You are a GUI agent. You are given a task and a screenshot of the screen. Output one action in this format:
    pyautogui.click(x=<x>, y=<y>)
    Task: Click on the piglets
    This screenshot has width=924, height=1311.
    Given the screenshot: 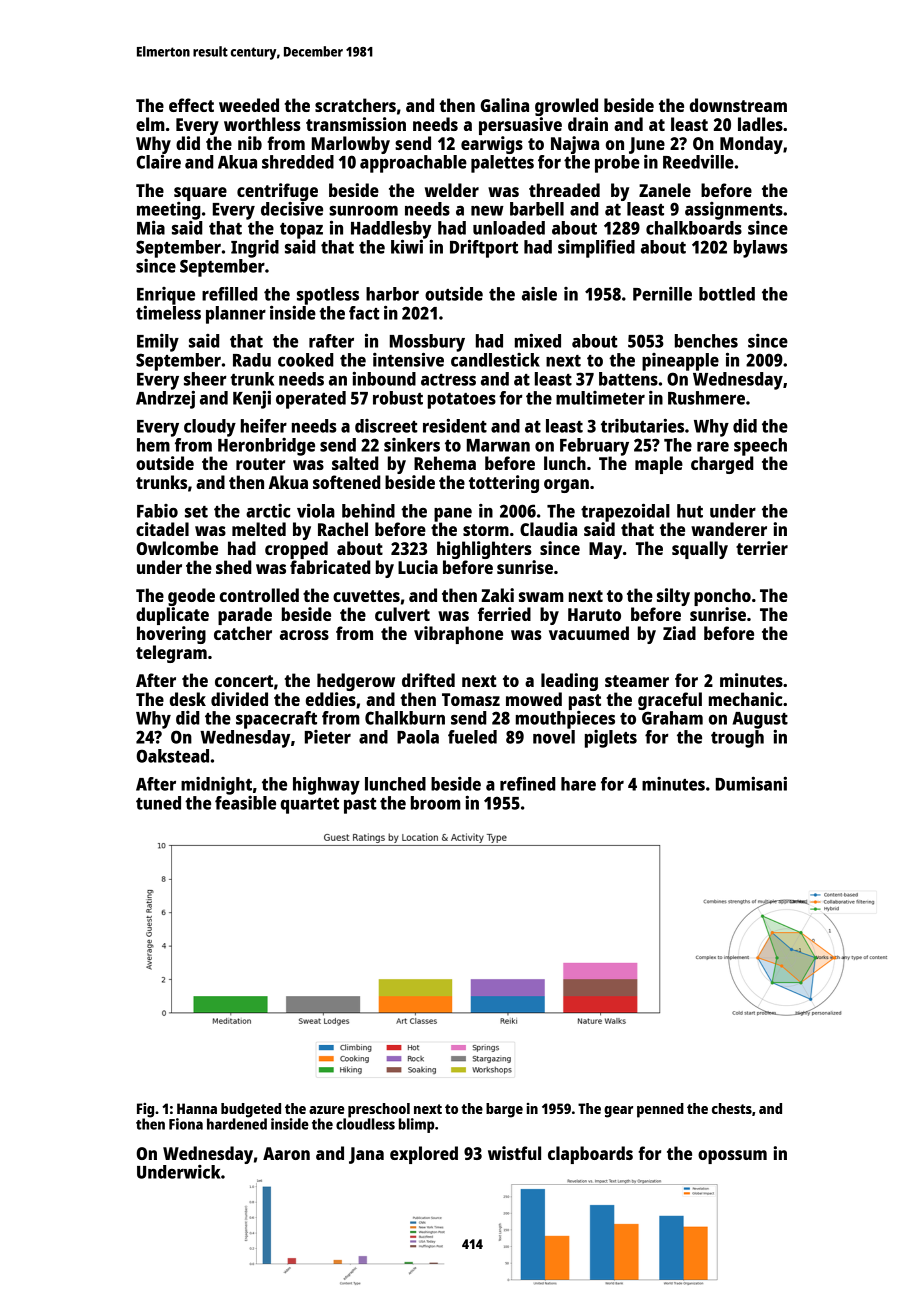 What is the action you would take?
    pyautogui.click(x=611, y=739)
